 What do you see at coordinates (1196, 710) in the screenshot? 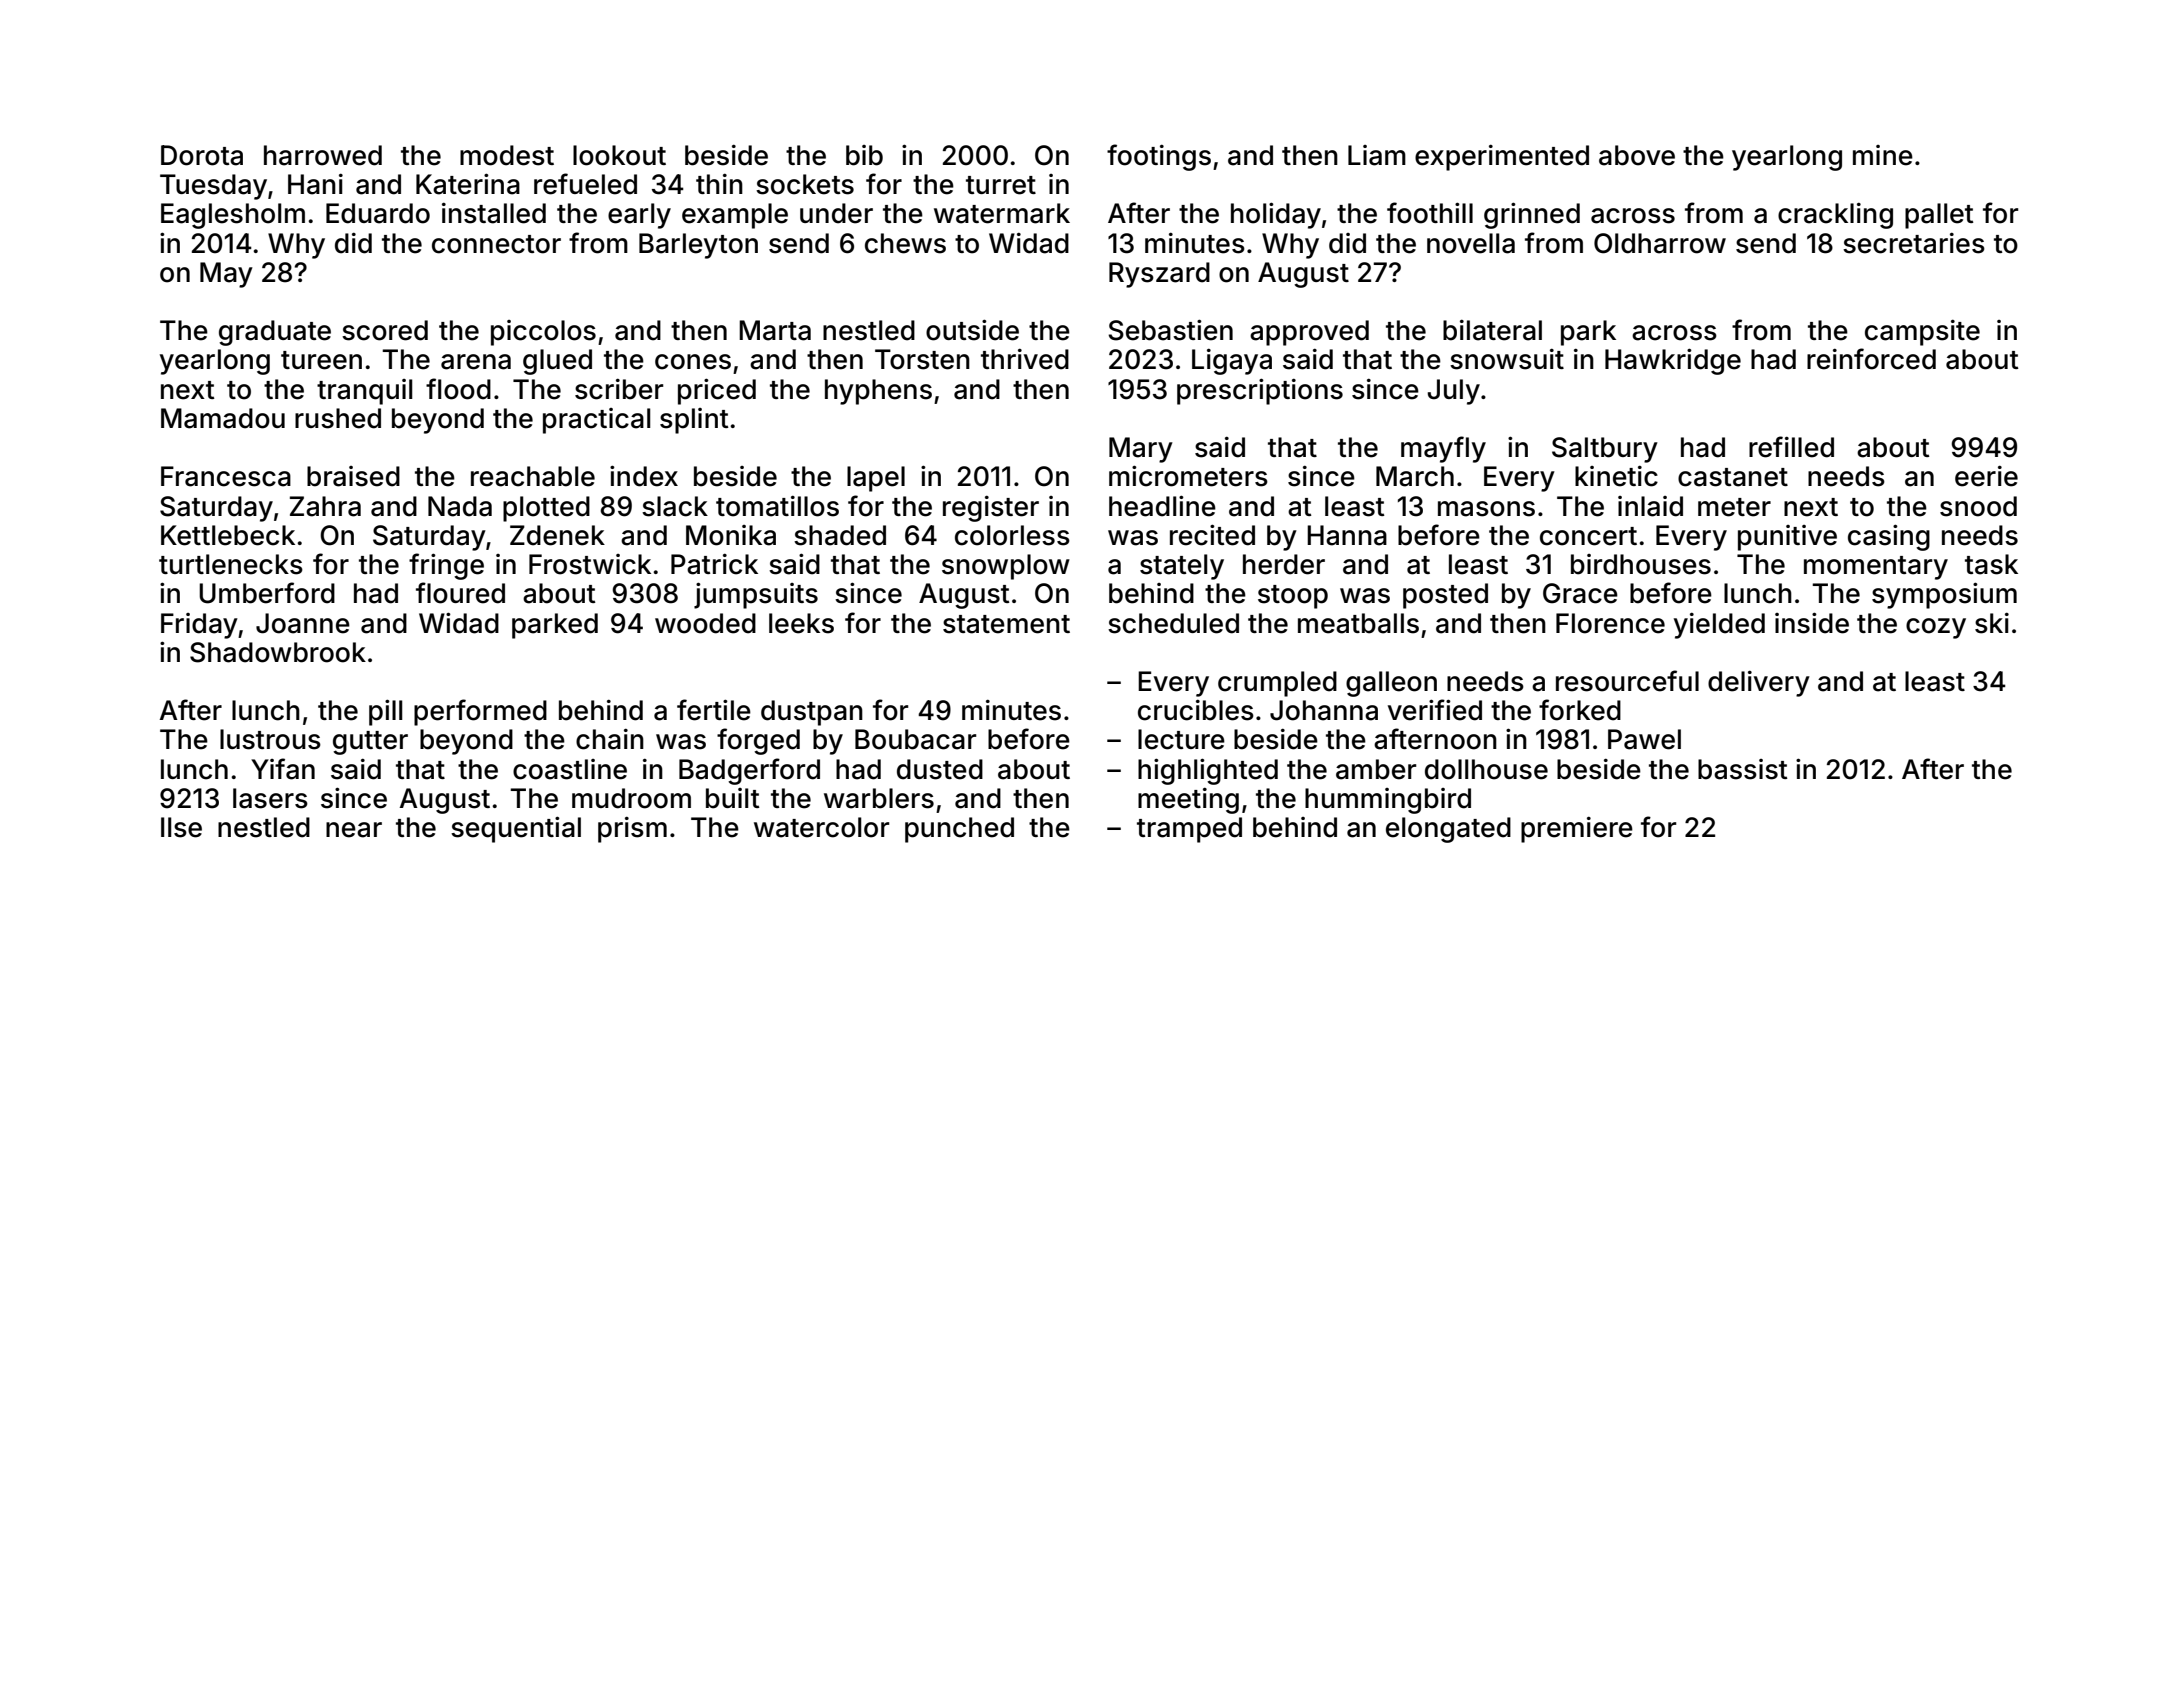
I see `crucibles` at bounding box center [1196, 710].
